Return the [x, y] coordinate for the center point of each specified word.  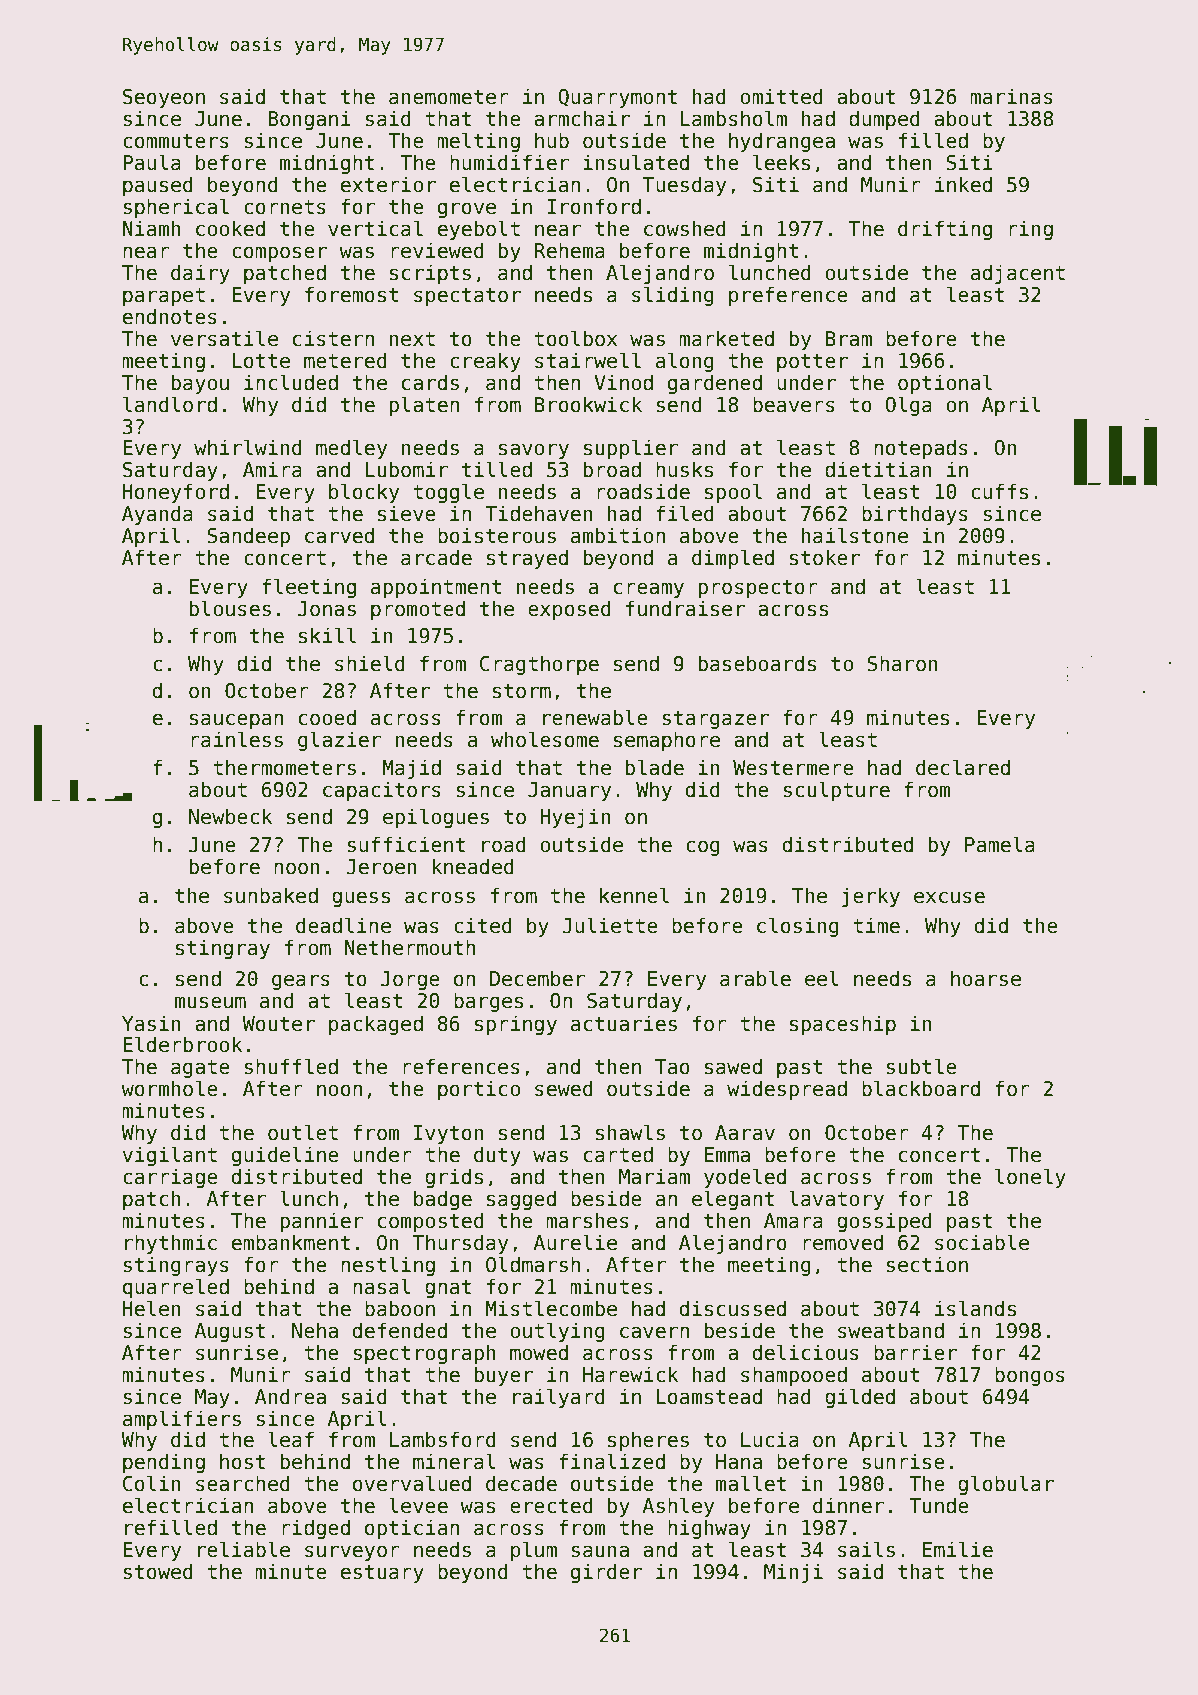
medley [351, 449]
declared [963, 767]
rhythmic [171, 1244]
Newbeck [230, 816]
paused [158, 186]
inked [963, 184]
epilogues [436, 818]
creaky [485, 362]
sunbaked [271, 895]
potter [812, 363]
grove [467, 210]
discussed [733, 1308]
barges [488, 1002]
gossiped [884, 1222]
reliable [244, 1549]
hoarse [986, 978]
